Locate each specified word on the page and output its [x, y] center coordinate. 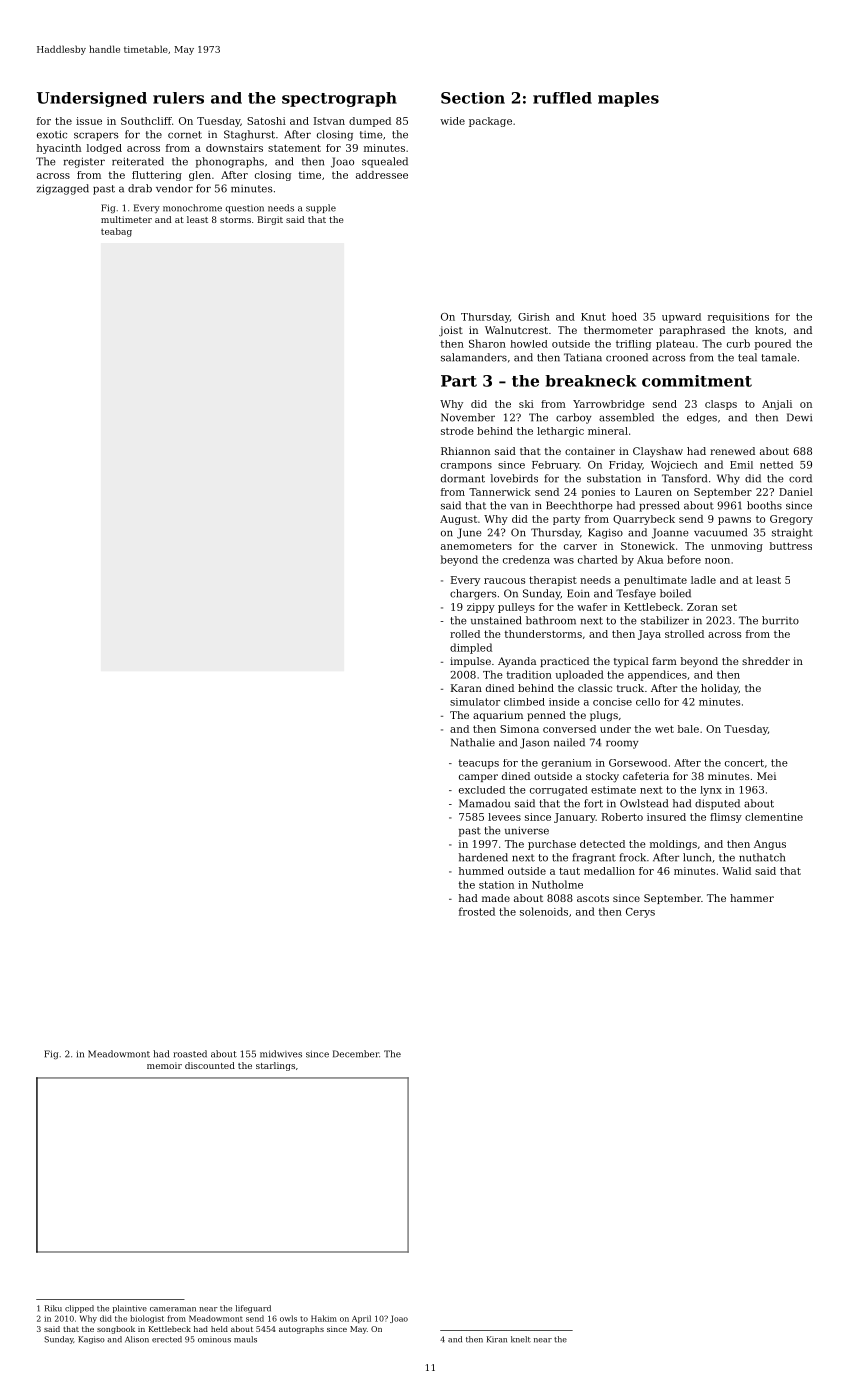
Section [473, 98]
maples [628, 99]
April [361, 1319]
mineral [608, 431]
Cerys [640, 913]
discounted [210, 1065]
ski [526, 404]
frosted [477, 911]
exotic [52, 134]
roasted [190, 1054]
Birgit [270, 220]
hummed [481, 871]
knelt [521, 1339]
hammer [752, 898]
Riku [53, 1308]
